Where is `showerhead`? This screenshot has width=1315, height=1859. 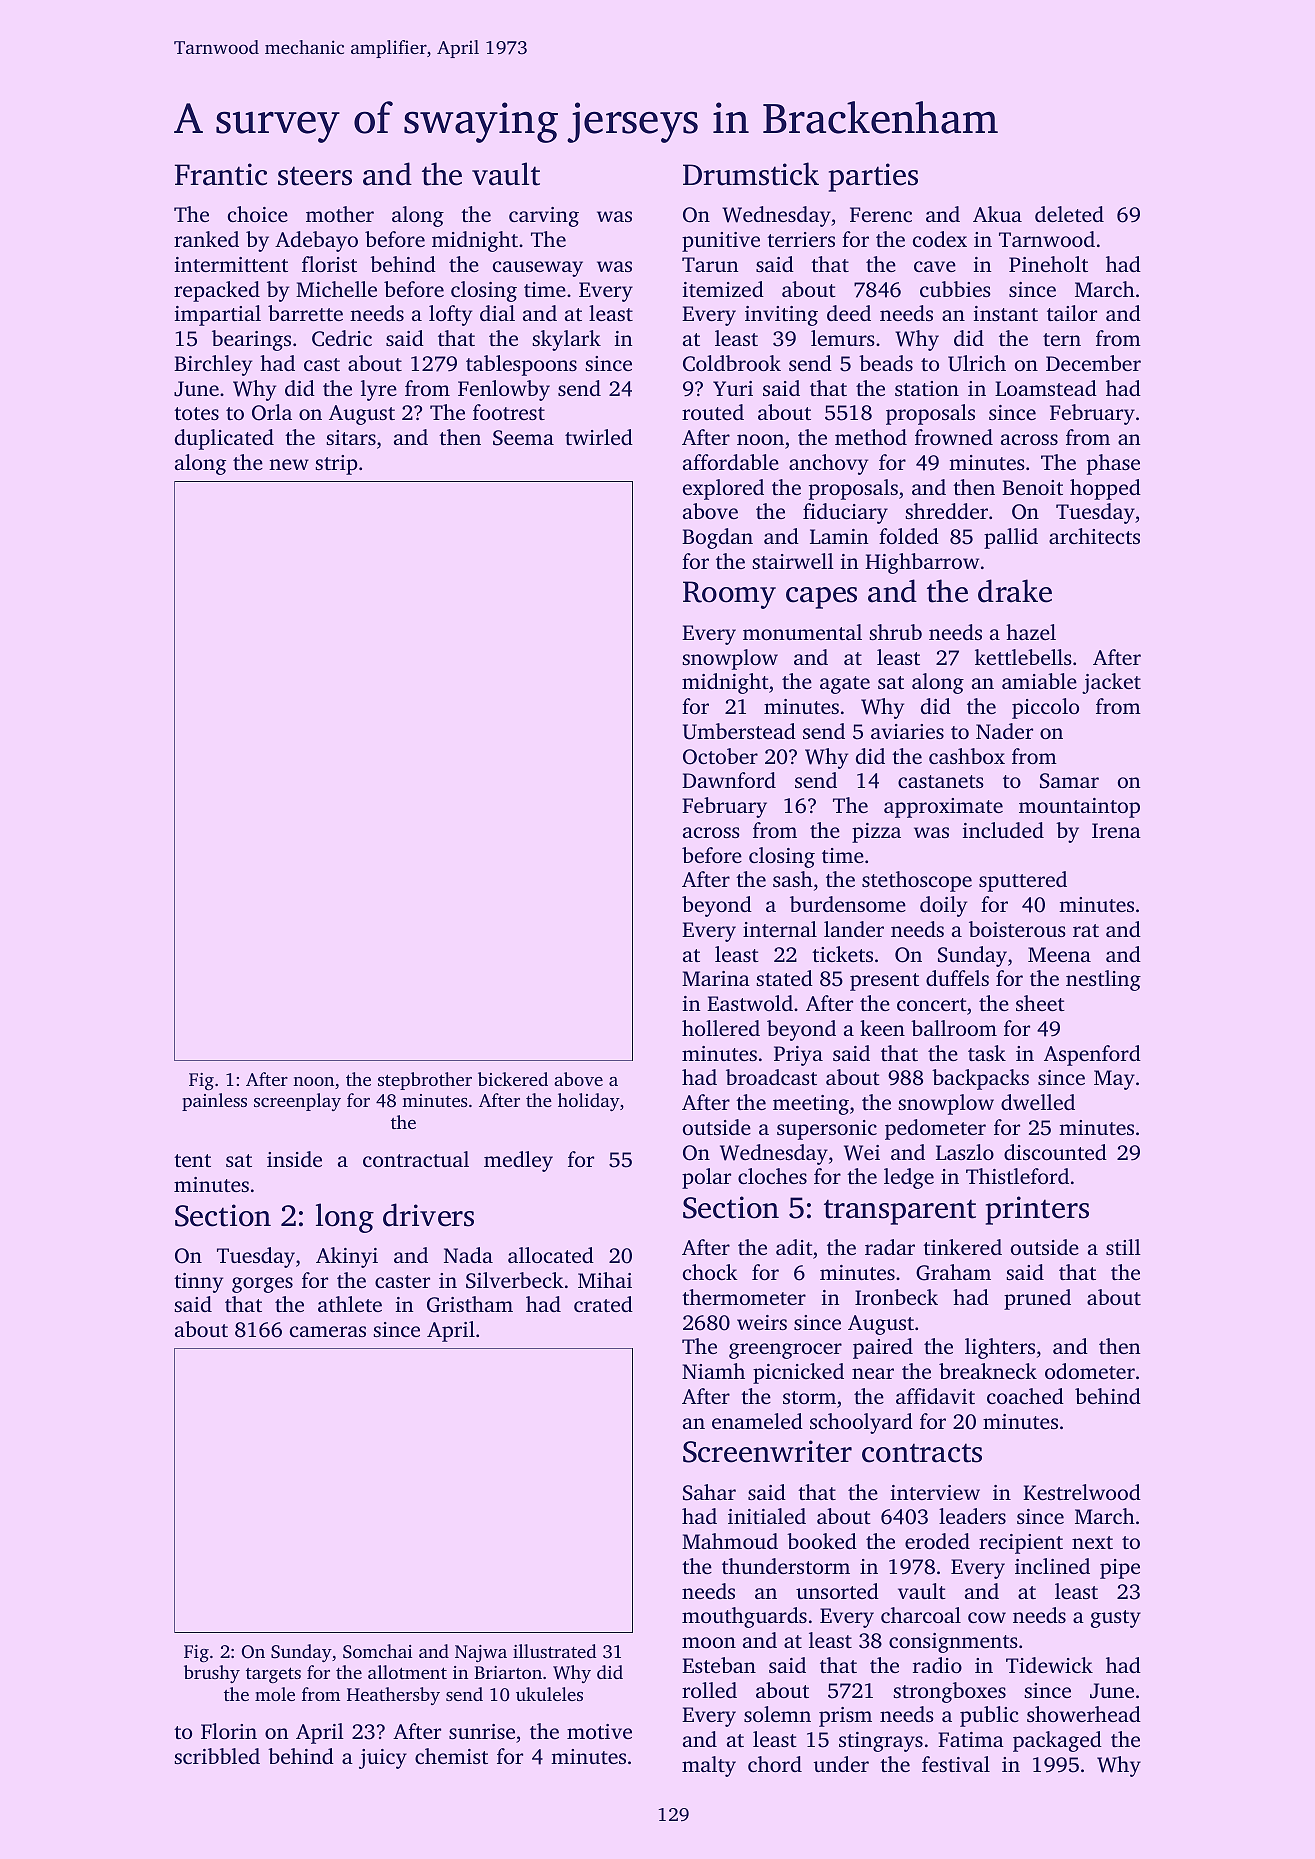
showerhead is located at coordinates (1084, 1714).
